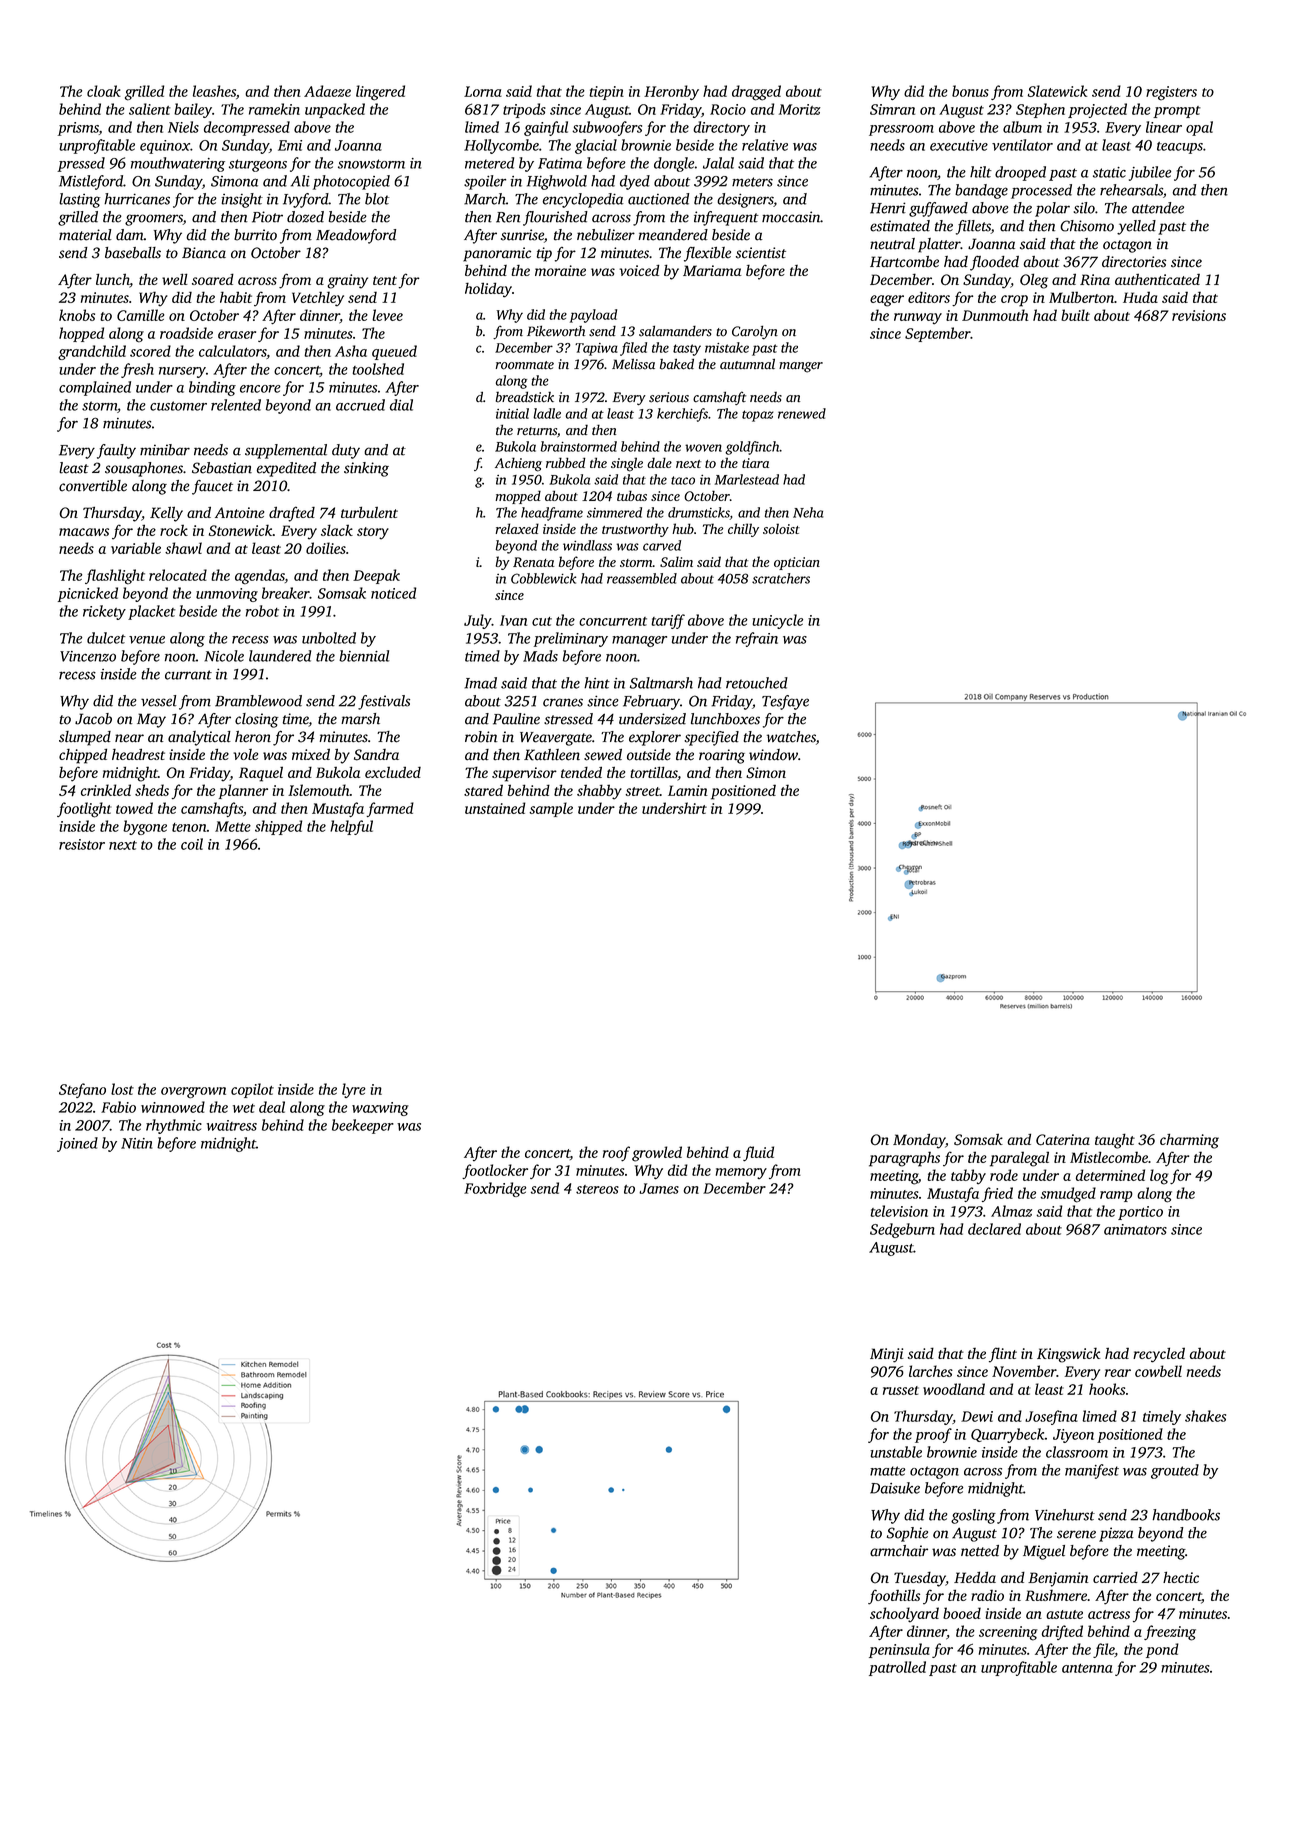 The width and height of the screenshot is (1292, 1827). What do you see at coordinates (970, 91) in the screenshot?
I see `bonus` at bounding box center [970, 91].
